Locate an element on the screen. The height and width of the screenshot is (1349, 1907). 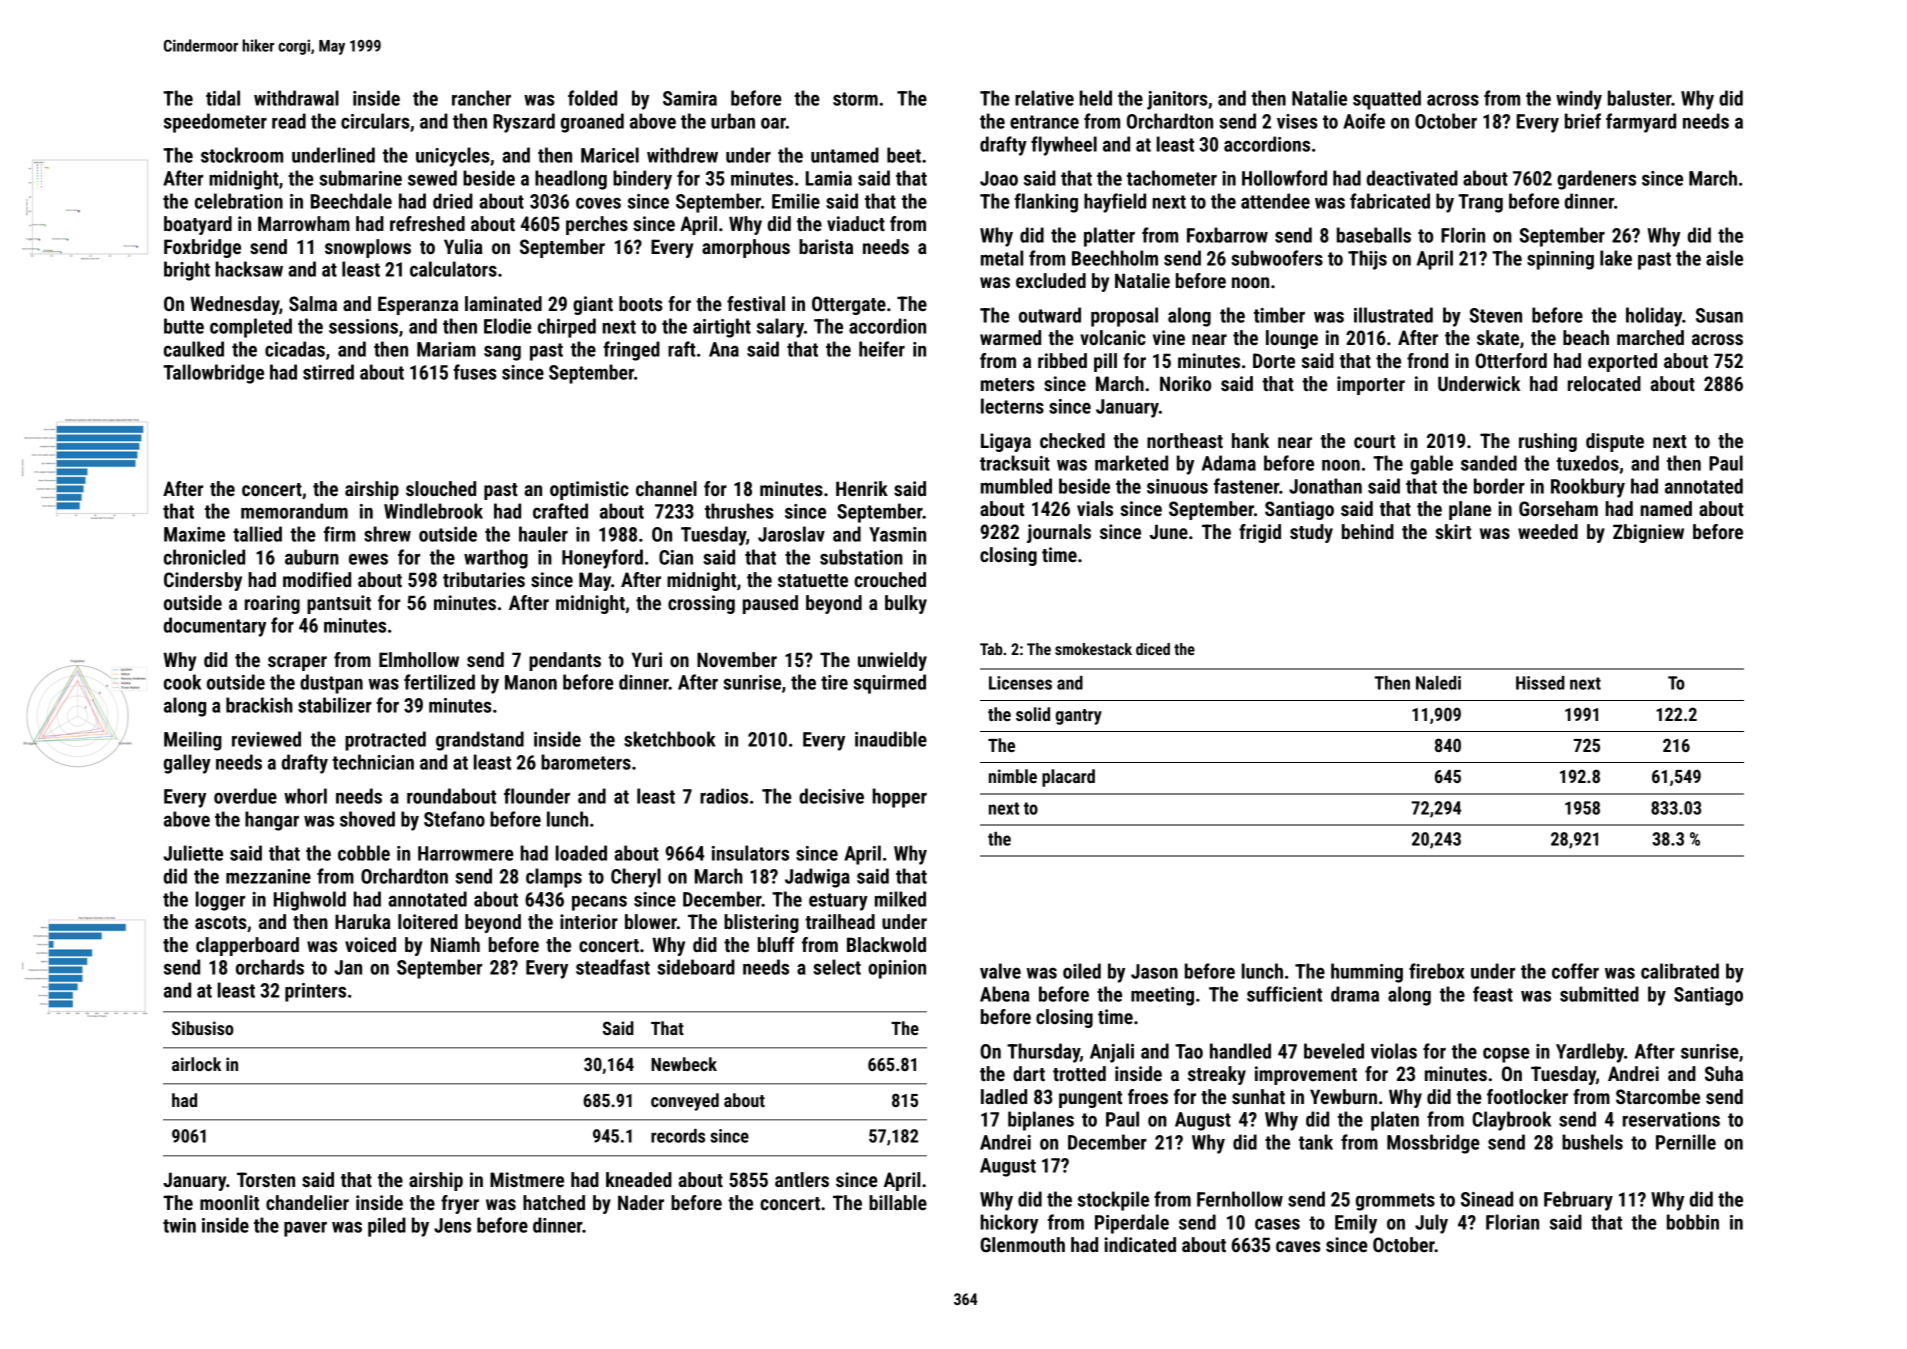
bulky is located at coordinates (906, 604).
